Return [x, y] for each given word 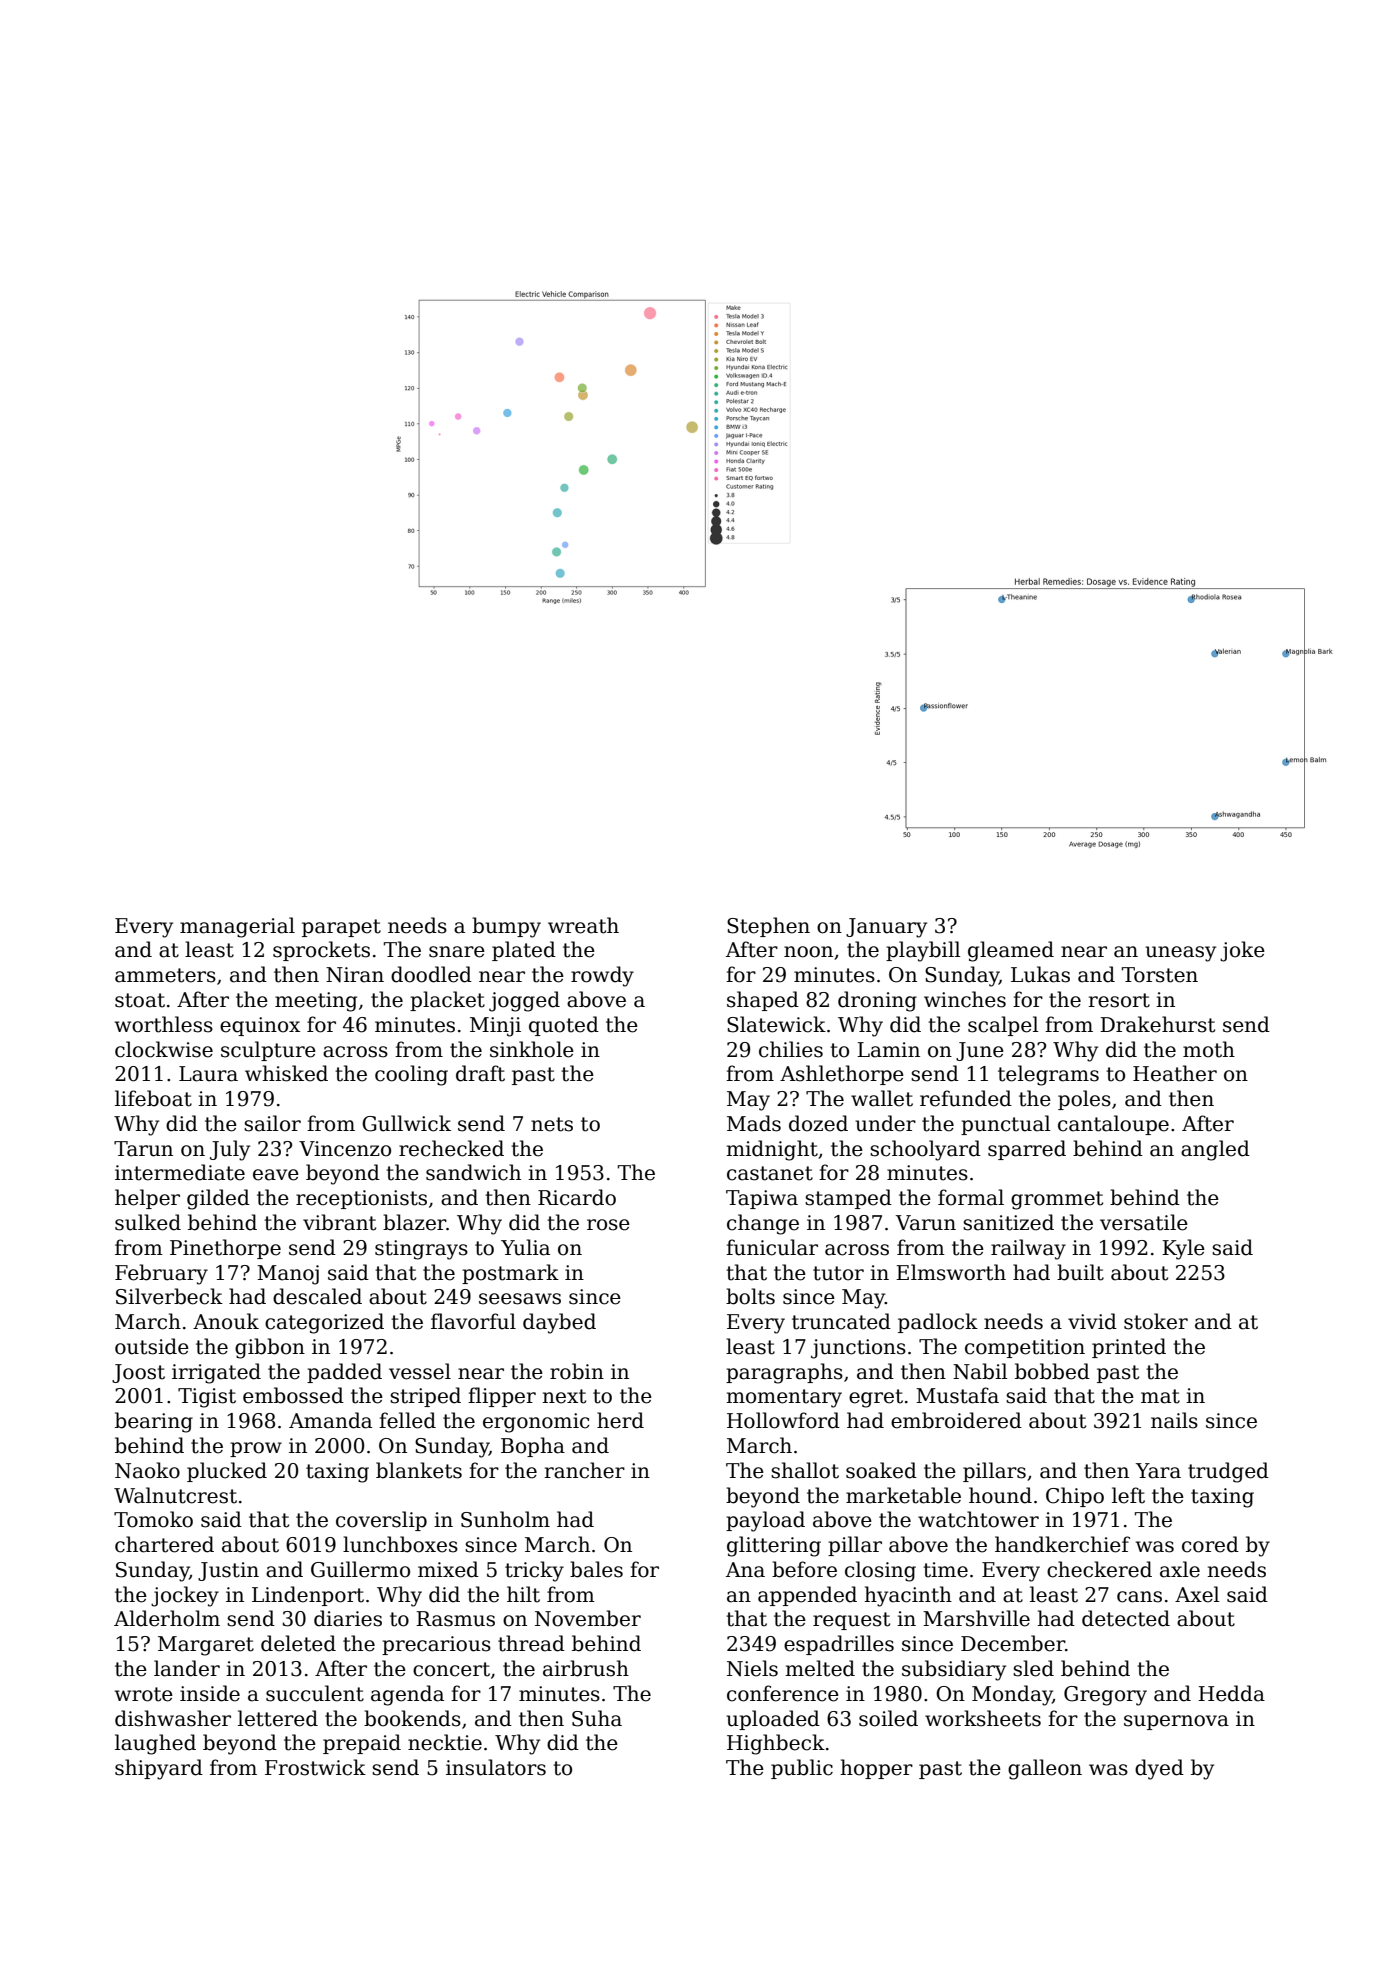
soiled [888, 1718]
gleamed [1011, 951]
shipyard [159, 1769]
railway [1028, 1249]
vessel [420, 1371]
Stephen [768, 927]
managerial [237, 927]
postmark [510, 1274]
